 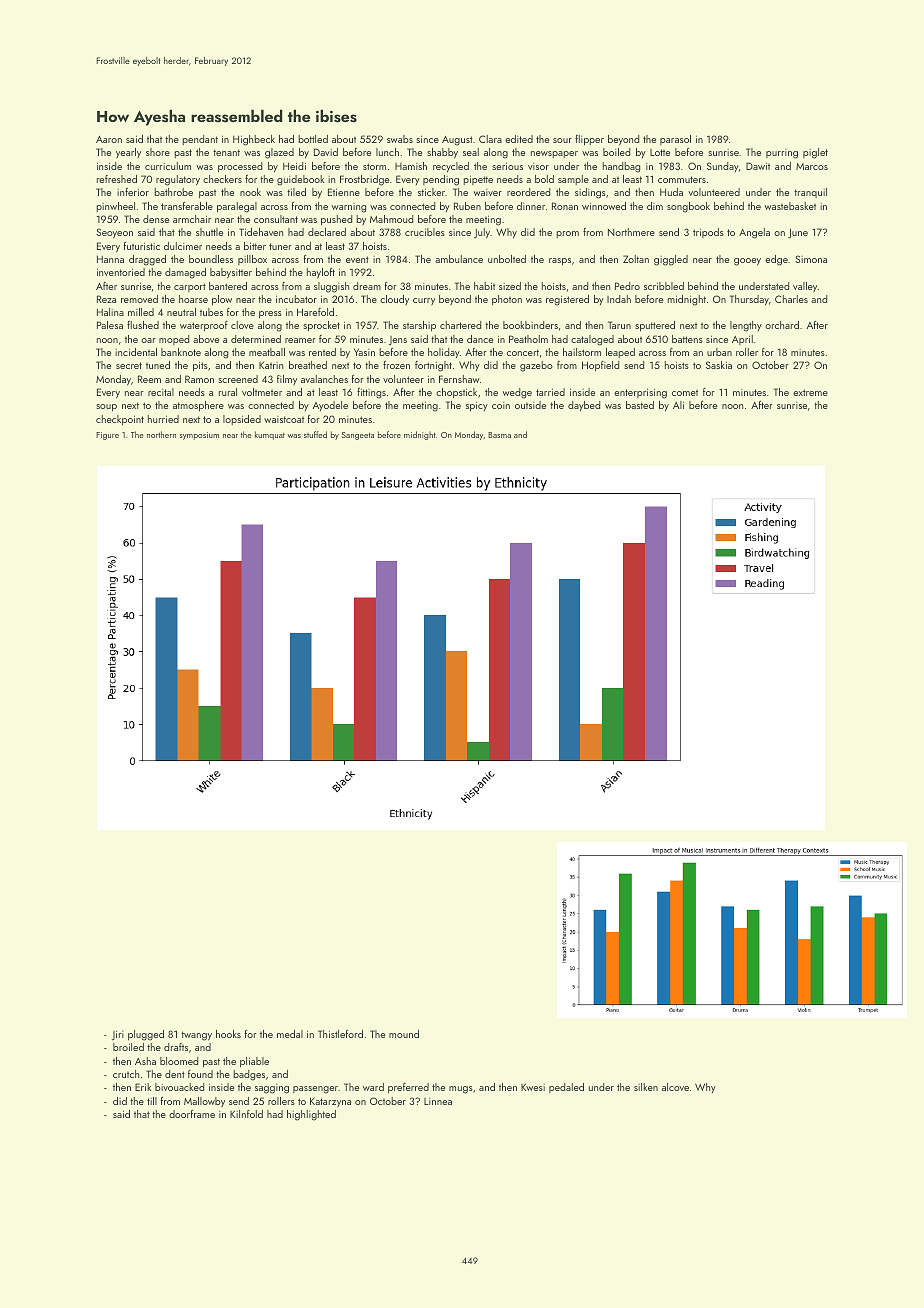 I want to click on mound, so click(x=404, y=1034).
